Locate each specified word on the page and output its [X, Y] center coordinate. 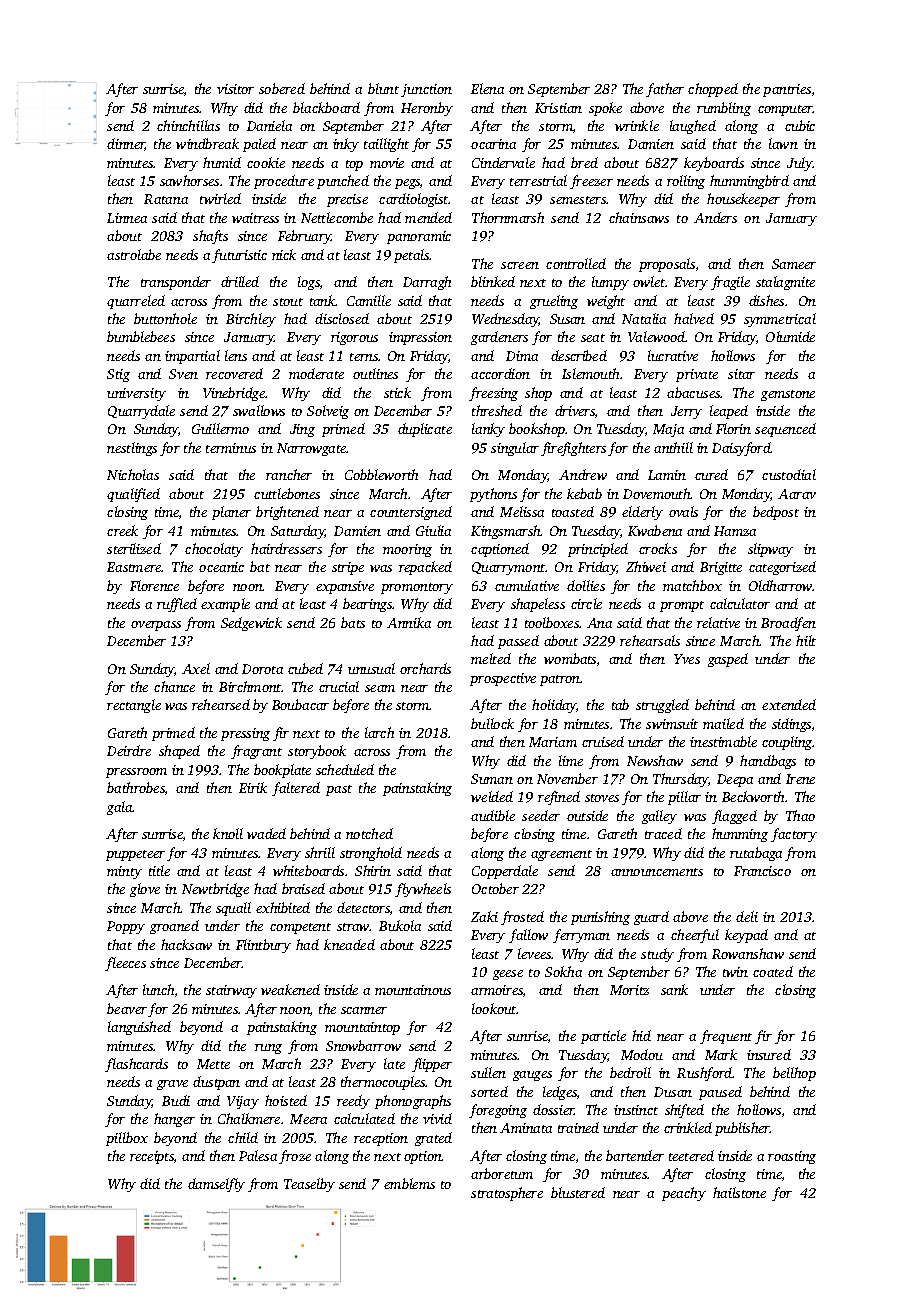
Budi [176, 1100]
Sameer [794, 264]
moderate [316, 373]
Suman [492, 779]
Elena [487, 88]
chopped [713, 90]
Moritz [629, 990]
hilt [806, 640]
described [579, 355]
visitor [235, 89]
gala [120, 808]
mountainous [413, 990]
